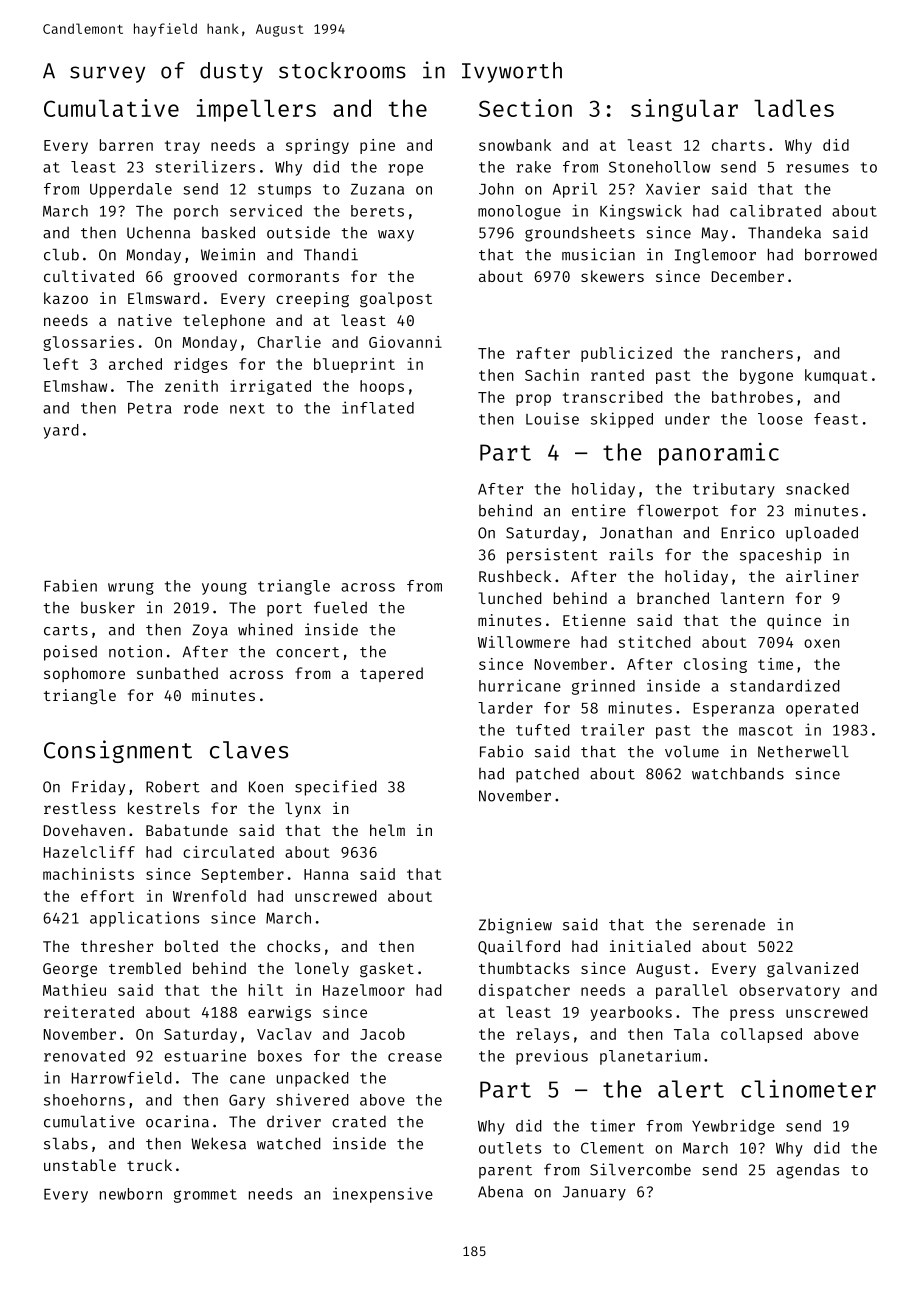 Image resolution: width=924 pixels, height=1308 pixels. What do you see at coordinates (729, 924) in the image?
I see `serenade` at bounding box center [729, 924].
